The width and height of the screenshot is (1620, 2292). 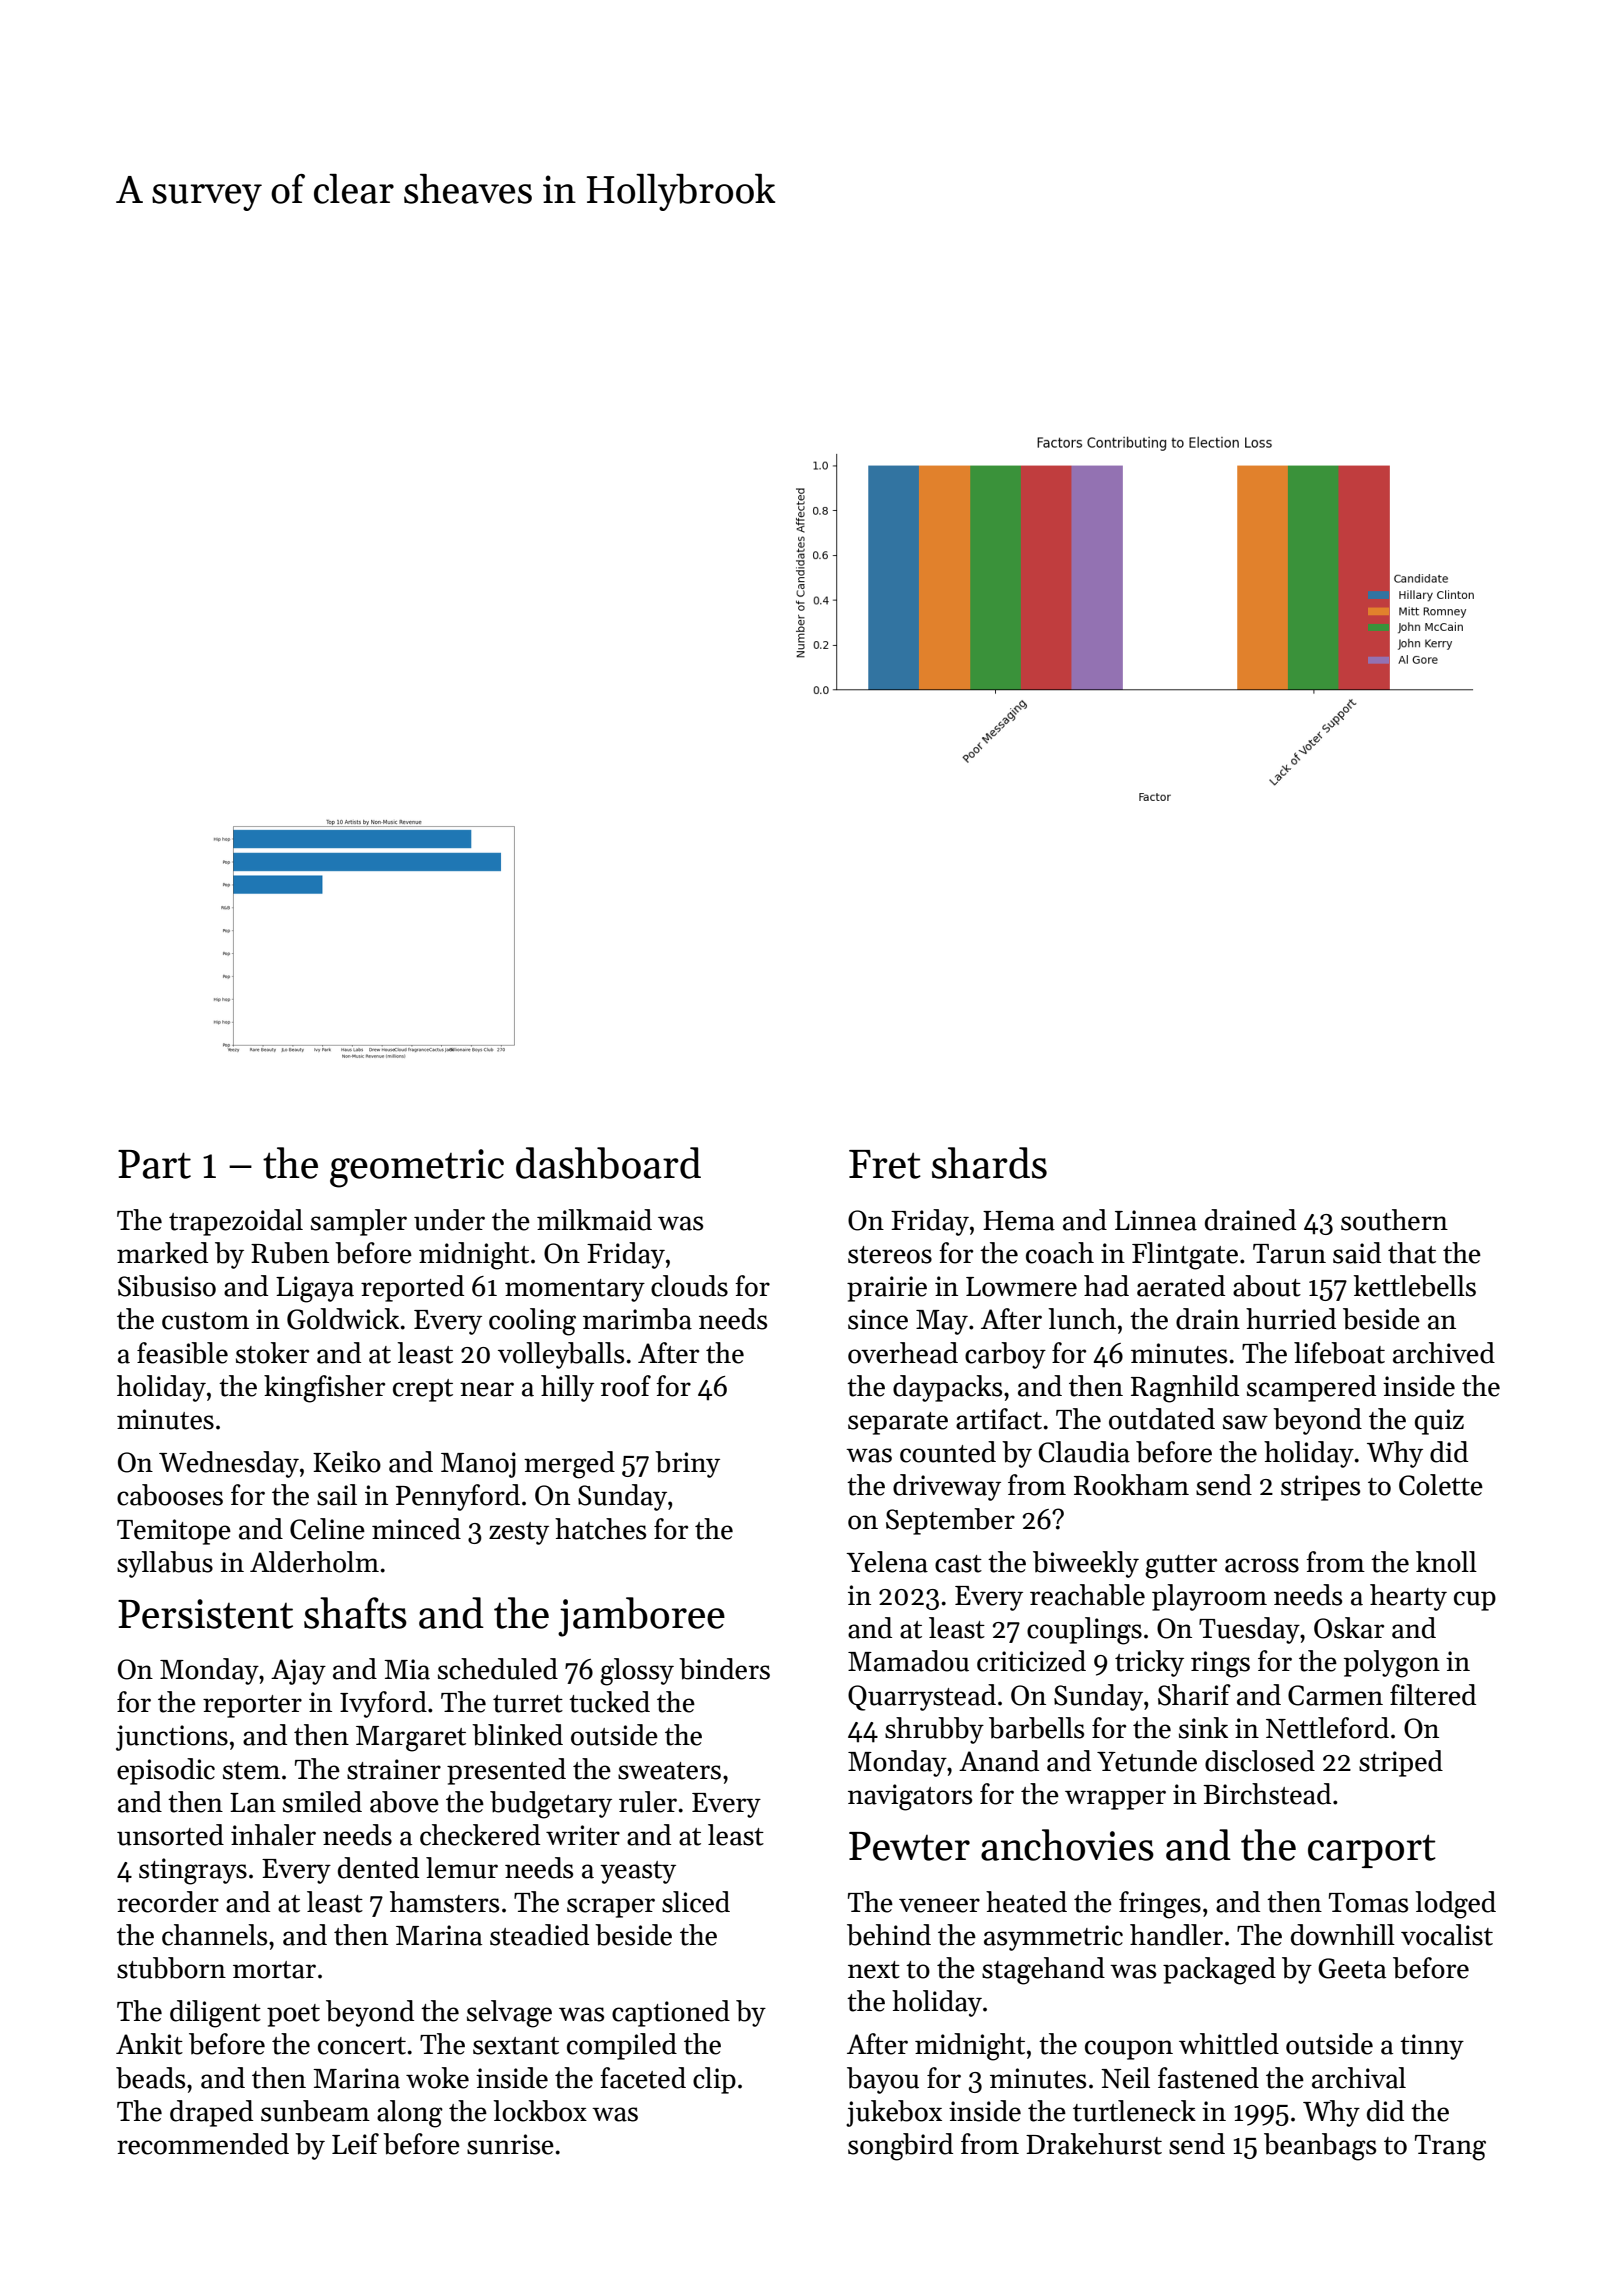 What do you see at coordinates (1156, 1220) in the screenshot?
I see `Linnea` at bounding box center [1156, 1220].
